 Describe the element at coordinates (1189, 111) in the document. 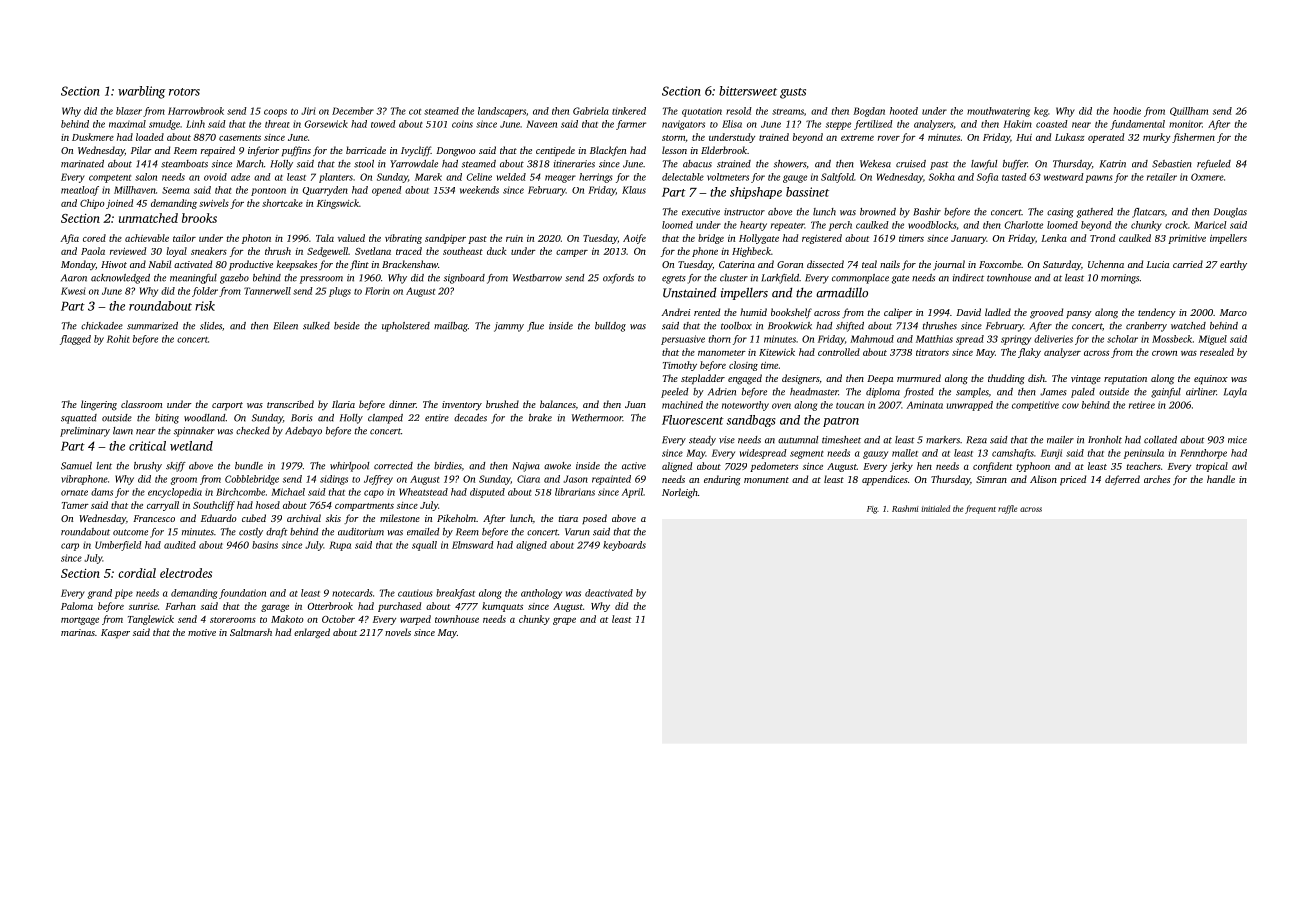

I see `Quillham` at that location.
